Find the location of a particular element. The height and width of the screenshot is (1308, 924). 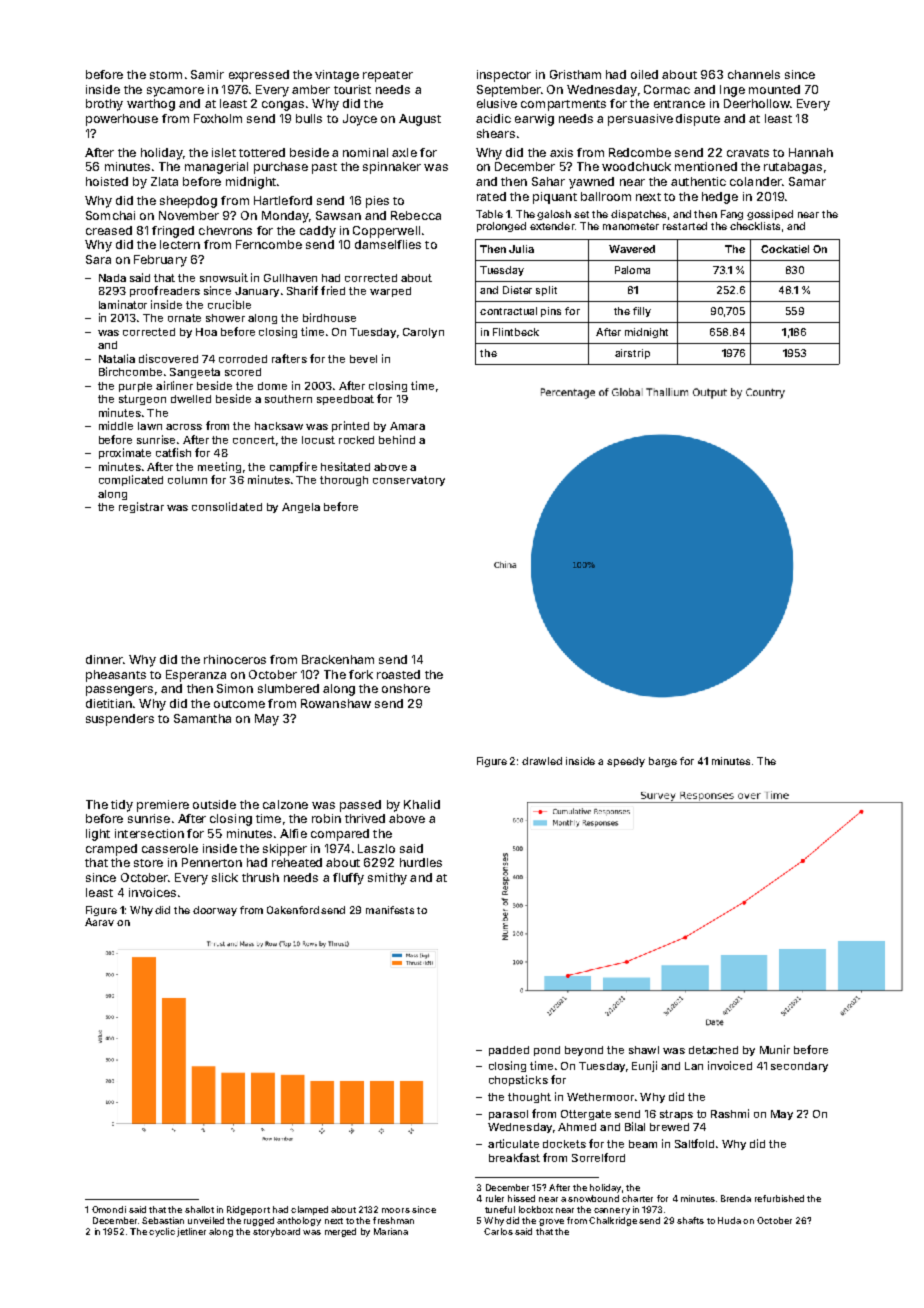

suspenders is located at coordinates (120, 720).
